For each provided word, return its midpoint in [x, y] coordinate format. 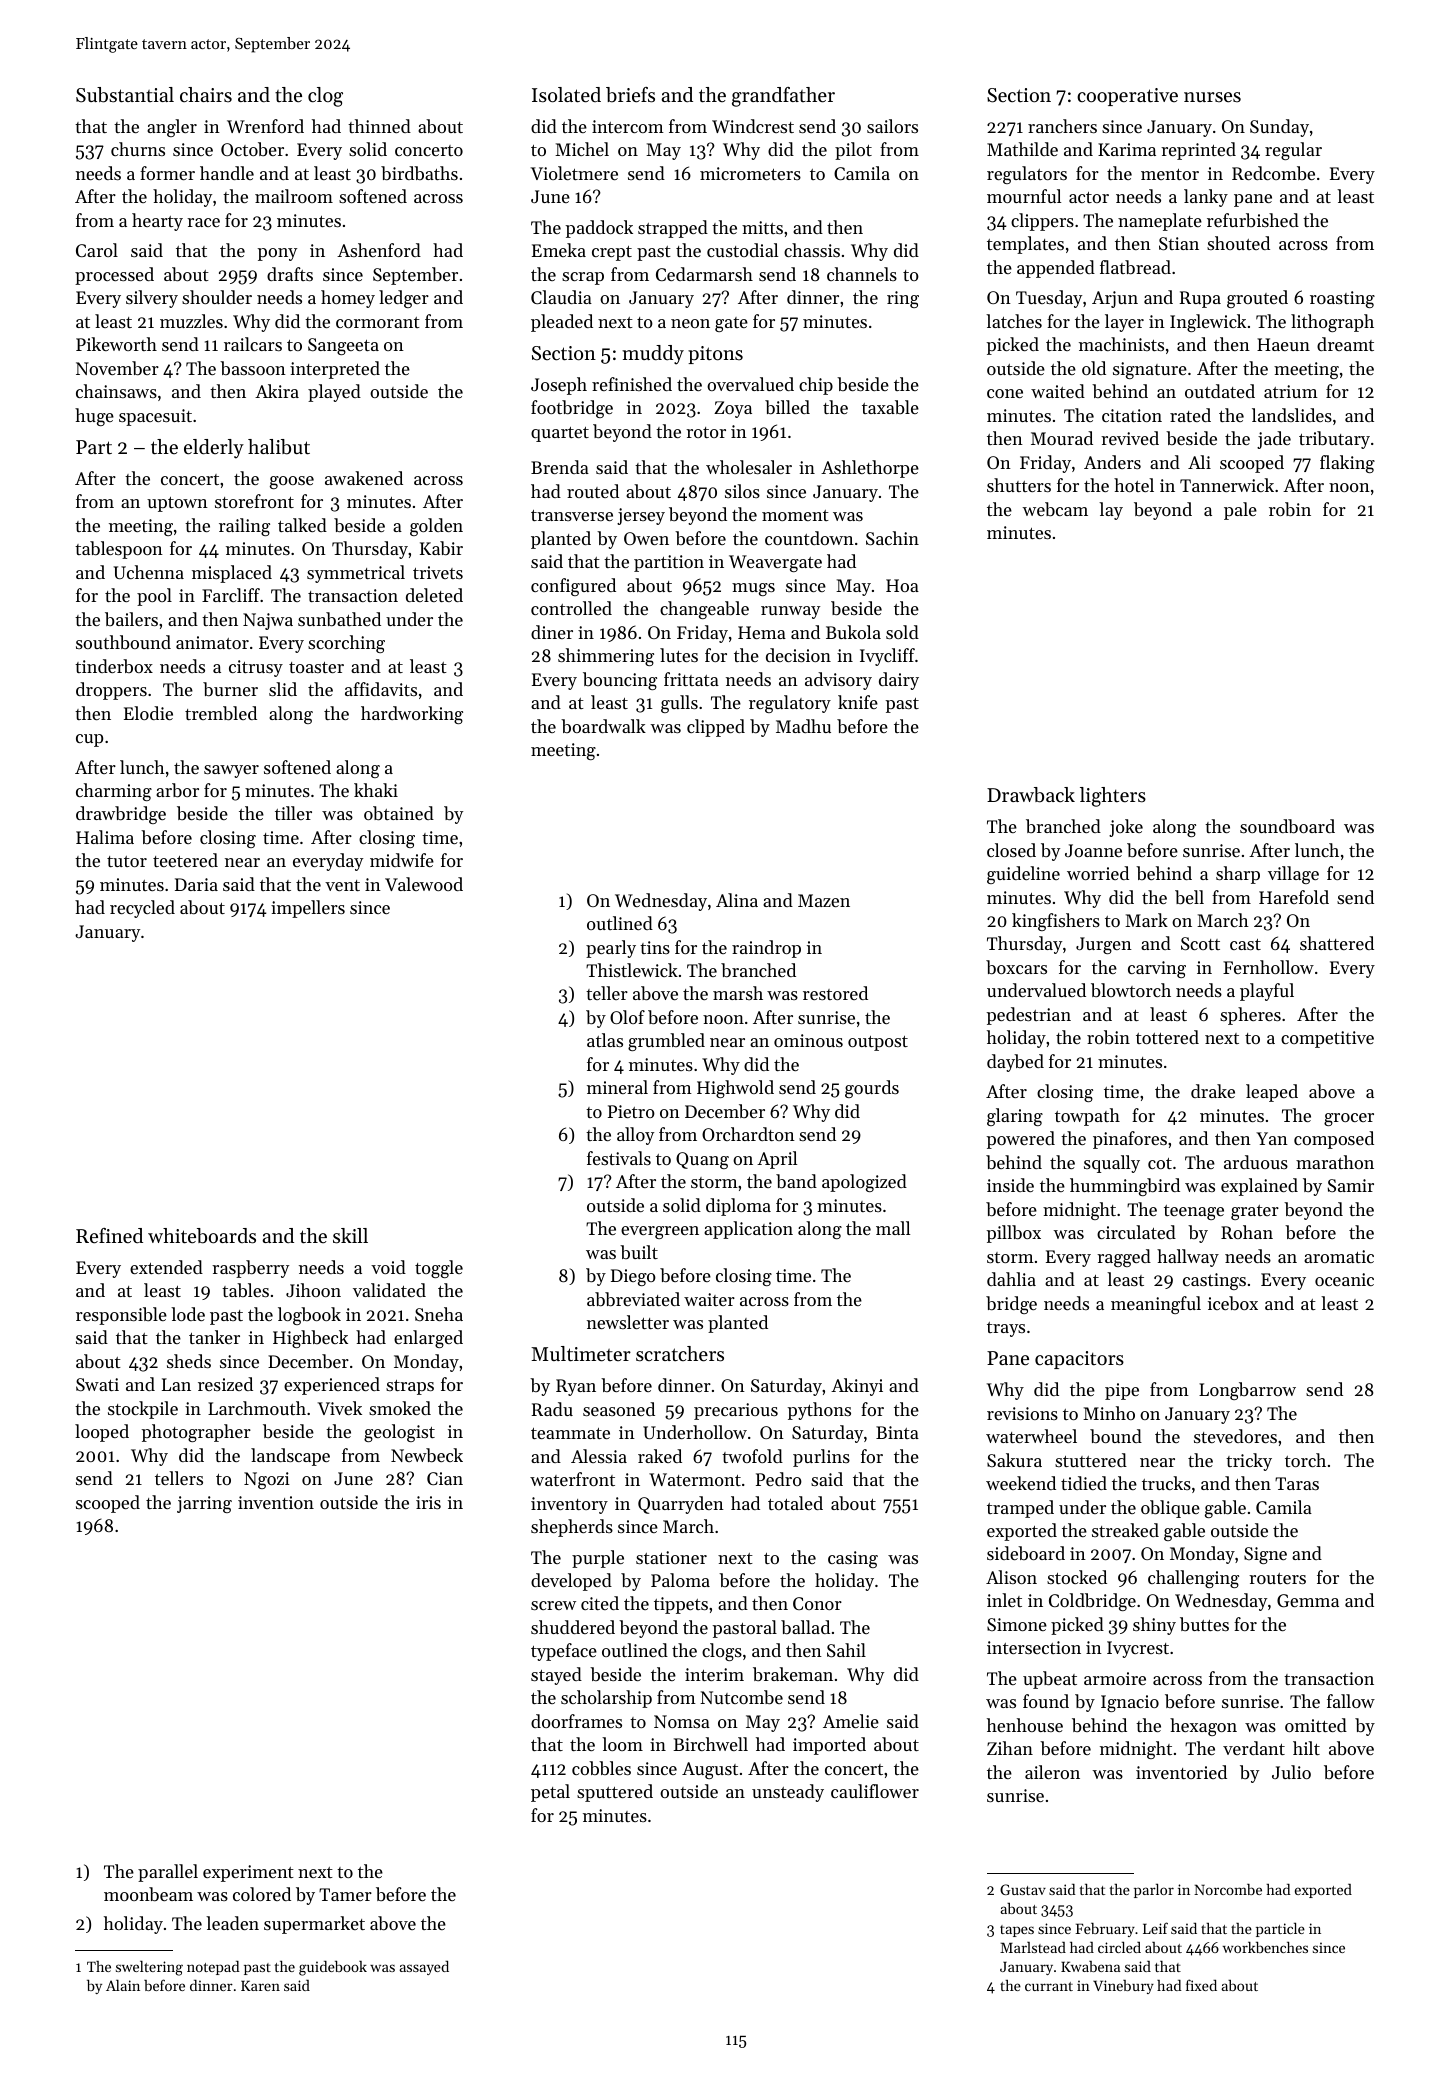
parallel [168, 1873]
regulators [1027, 175]
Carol [97, 250]
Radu [552, 1409]
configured [573, 587]
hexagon [1203, 1727]
